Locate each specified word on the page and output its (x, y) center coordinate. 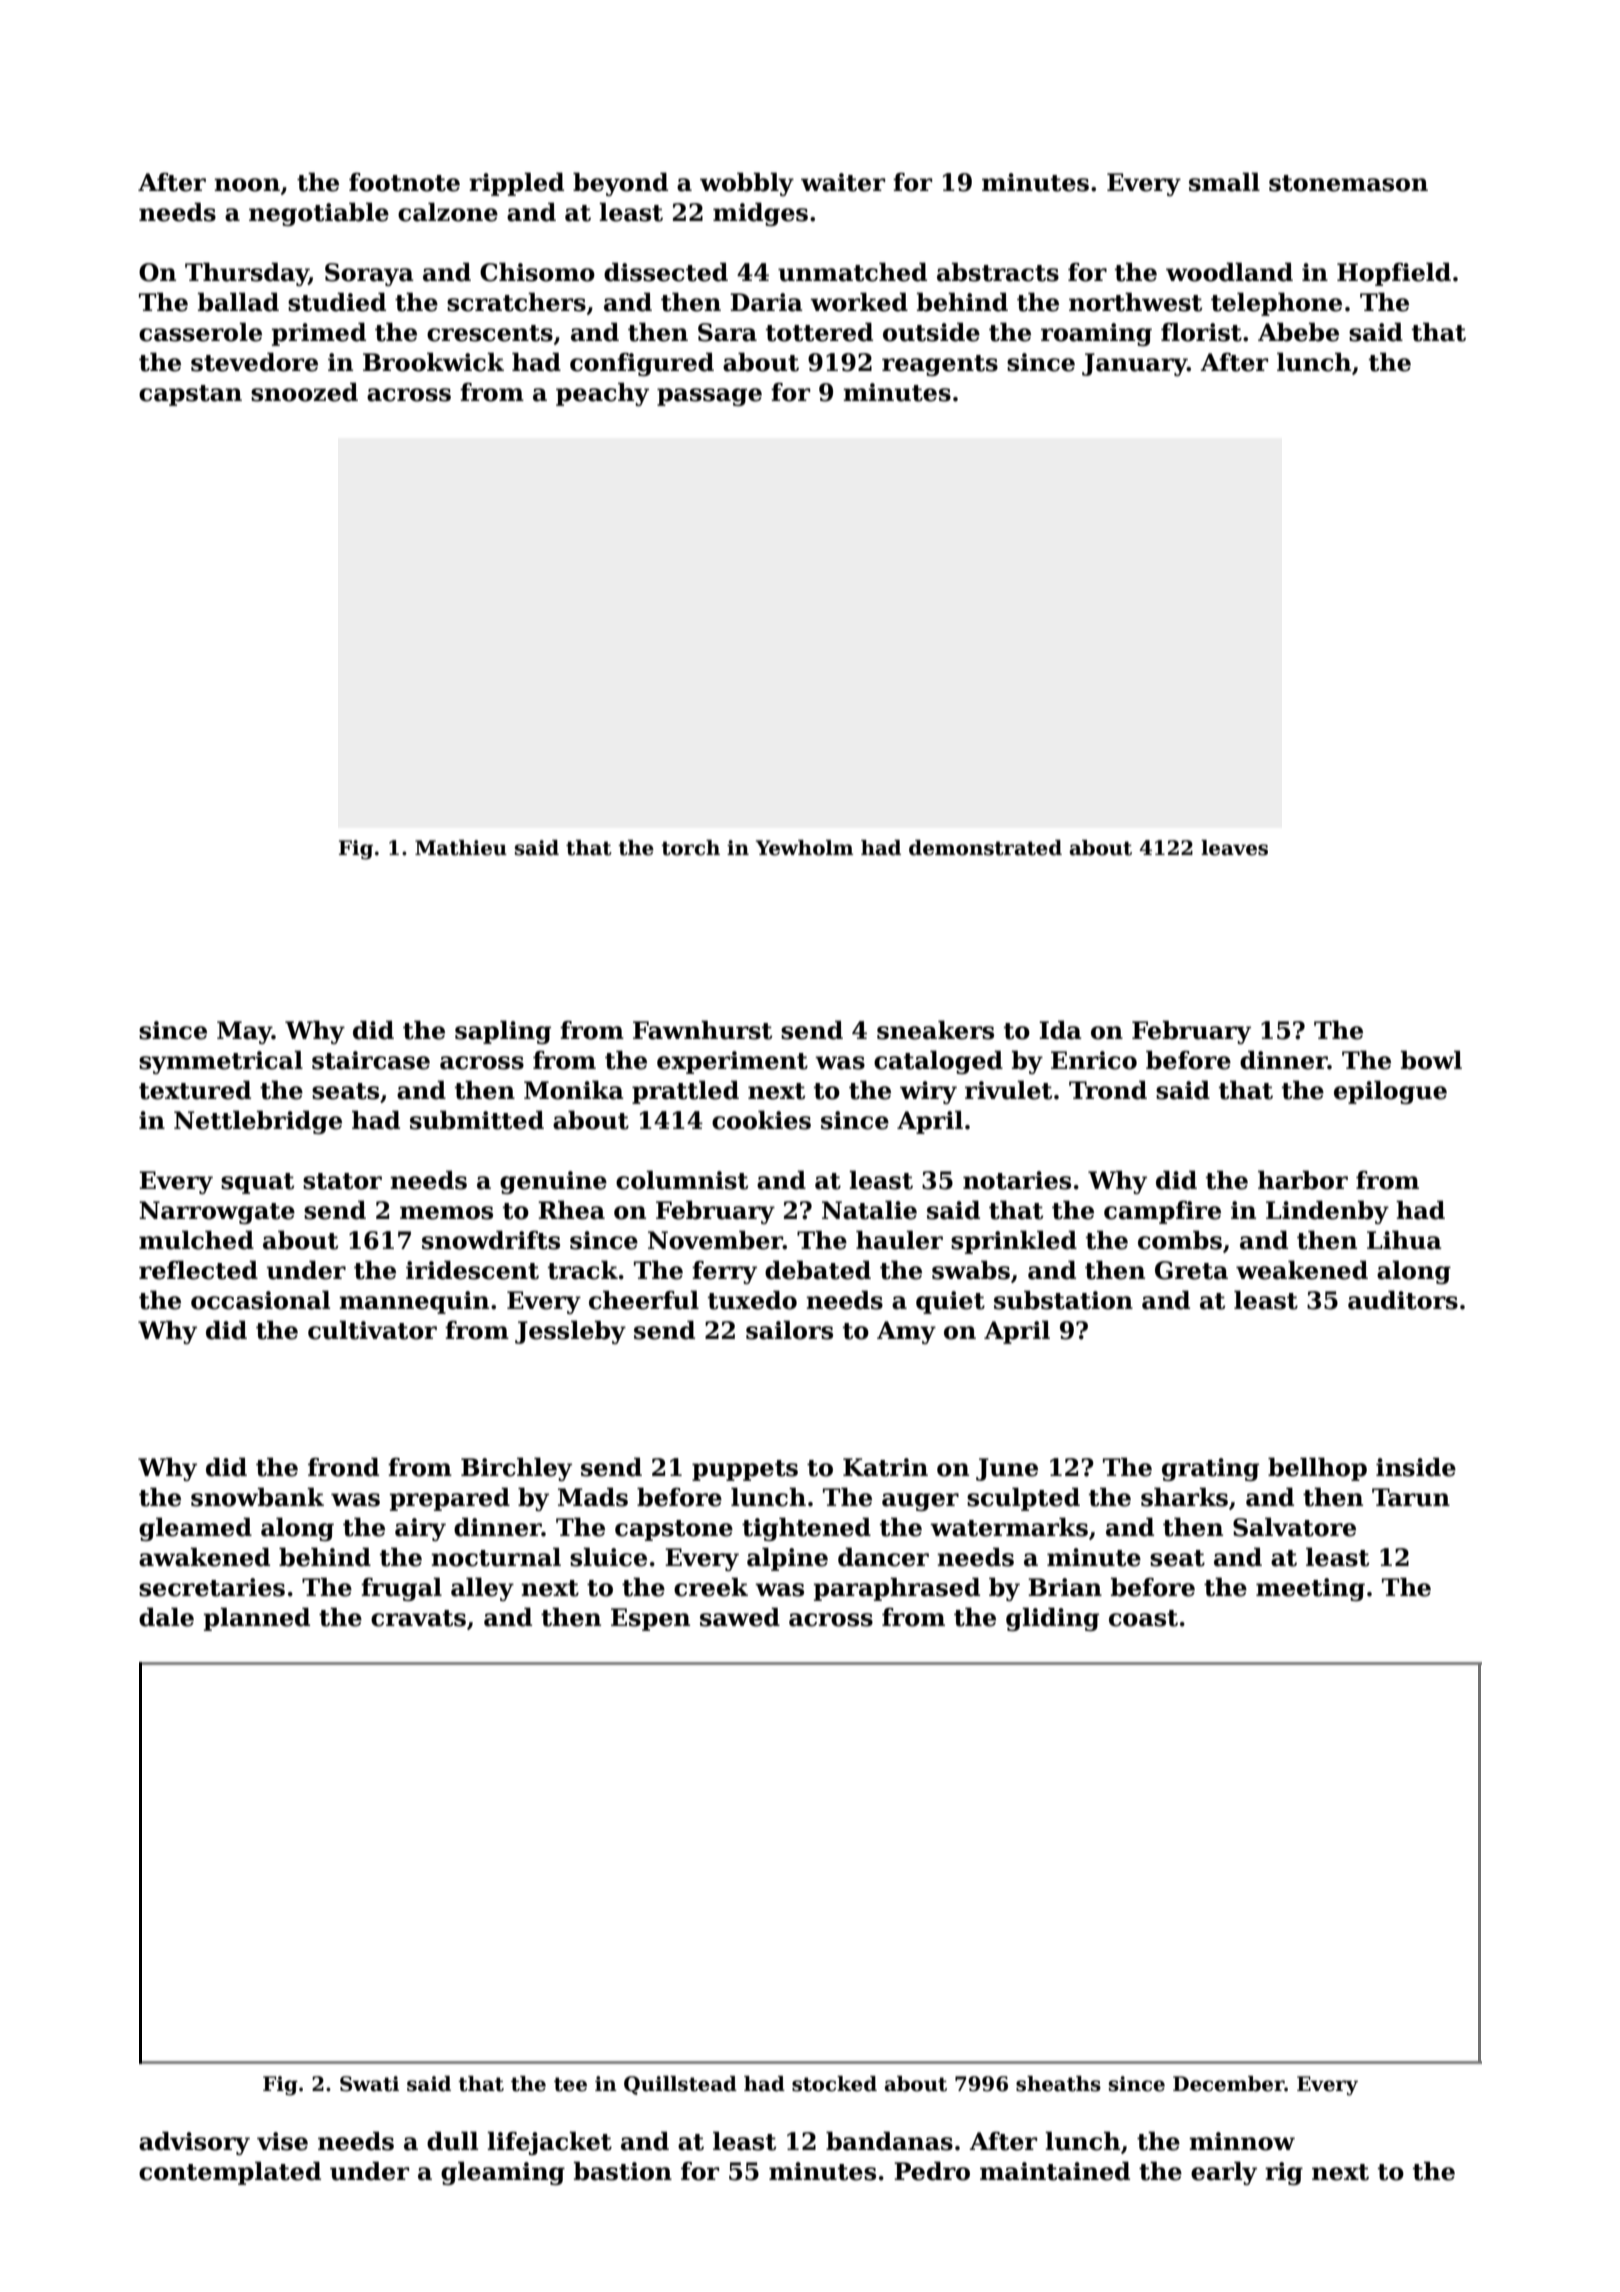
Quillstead (680, 2085)
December (1229, 2084)
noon (247, 185)
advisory (194, 2143)
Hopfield (1394, 274)
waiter (843, 182)
